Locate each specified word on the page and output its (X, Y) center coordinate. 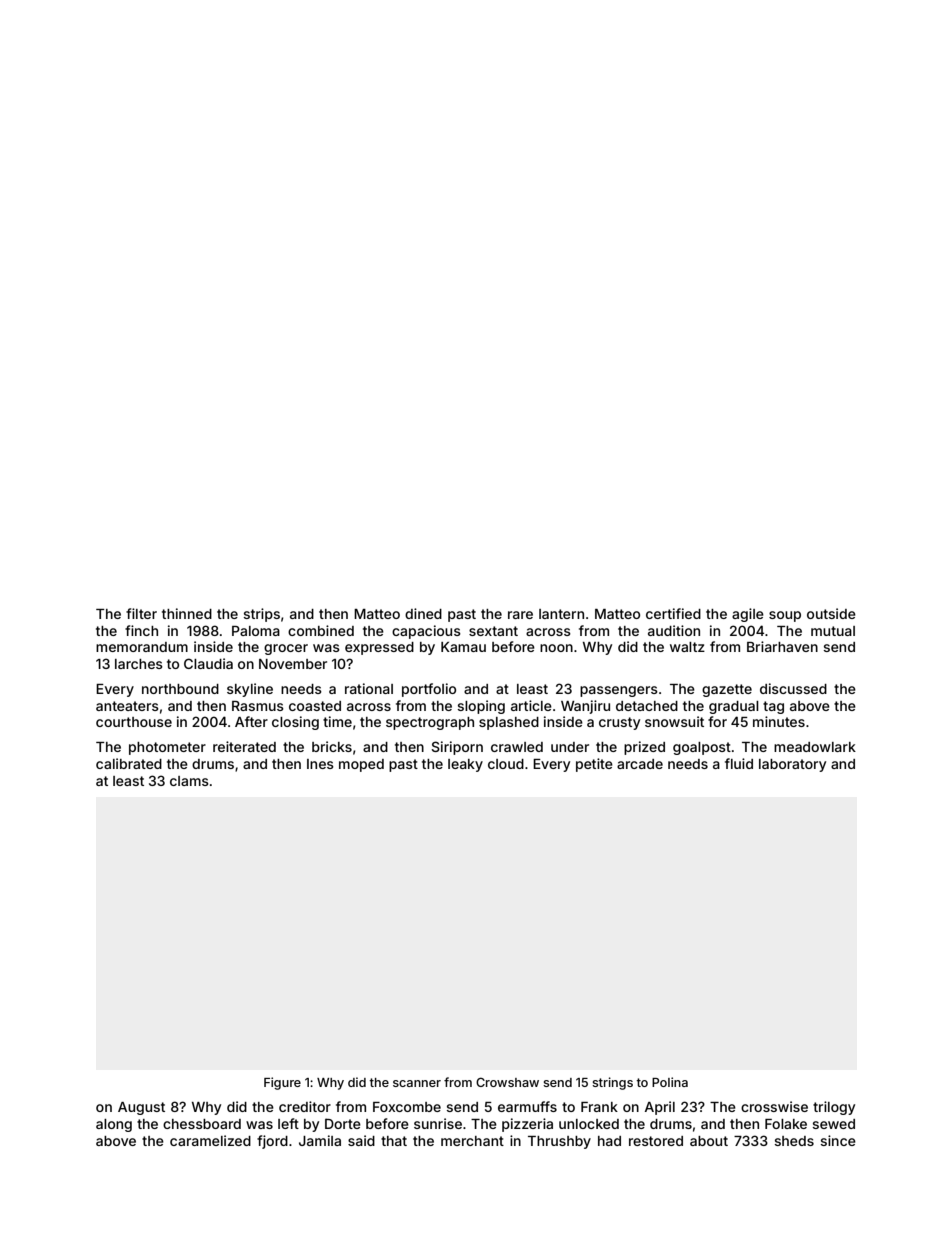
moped (361, 765)
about (709, 1141)
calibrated (129, 763)
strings (612, 1083)
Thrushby (559, 1142)
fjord (272, 1142)
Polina (670, 1082)
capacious (426, 632)
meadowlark (815, 747)
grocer (286, 649)
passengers (619, 691)
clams (189, 781)
